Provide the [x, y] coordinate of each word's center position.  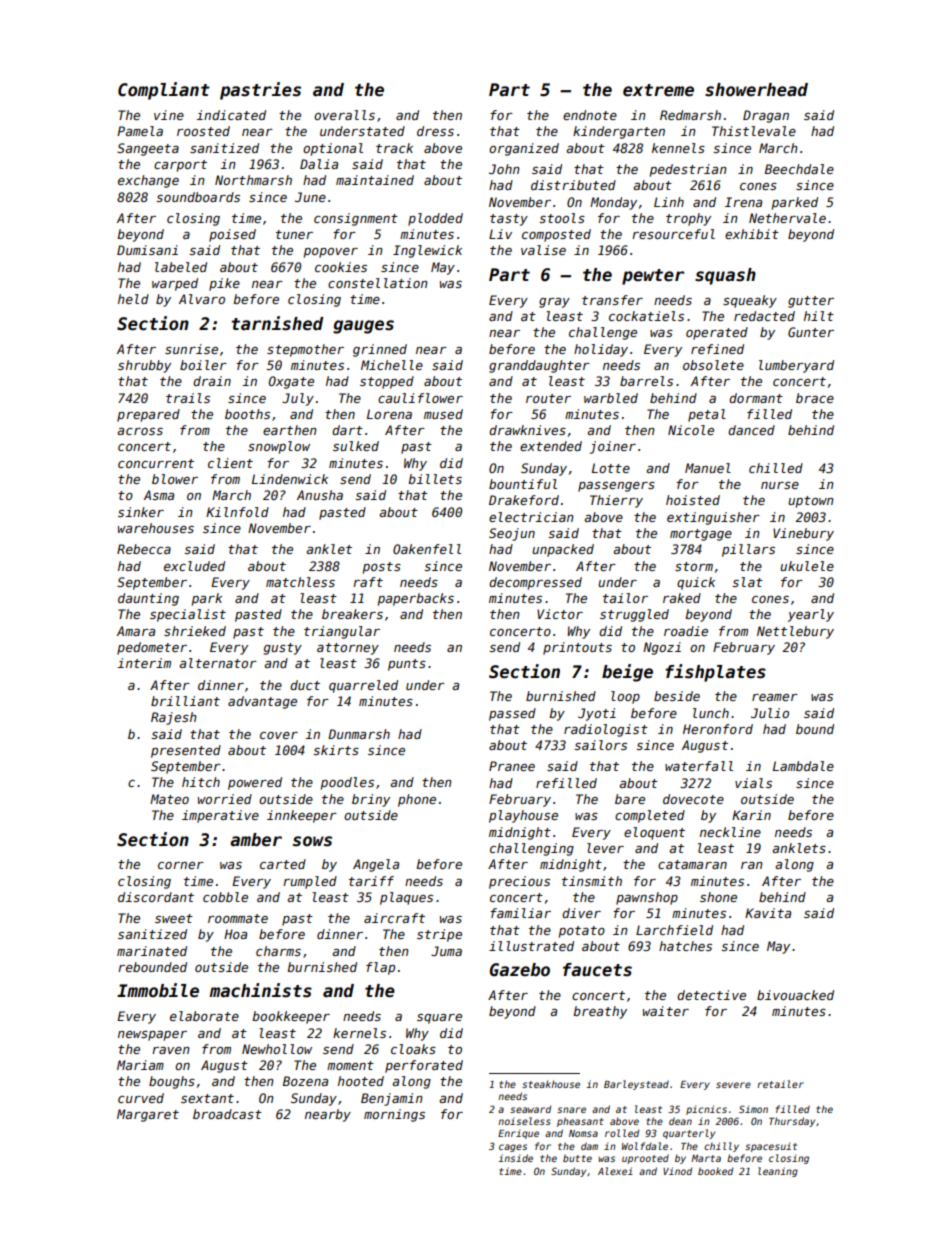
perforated [424, 1066]
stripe [439, 935]
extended [551, 446]
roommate [238, 918]
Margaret [148, 1115]
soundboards [198, 197]
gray [554, 303]
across [140, 431]
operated [717, 333]
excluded [194, 566]
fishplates [715, 673]
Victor [560, 614]
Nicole [691, 430]
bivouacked [795, 995]
